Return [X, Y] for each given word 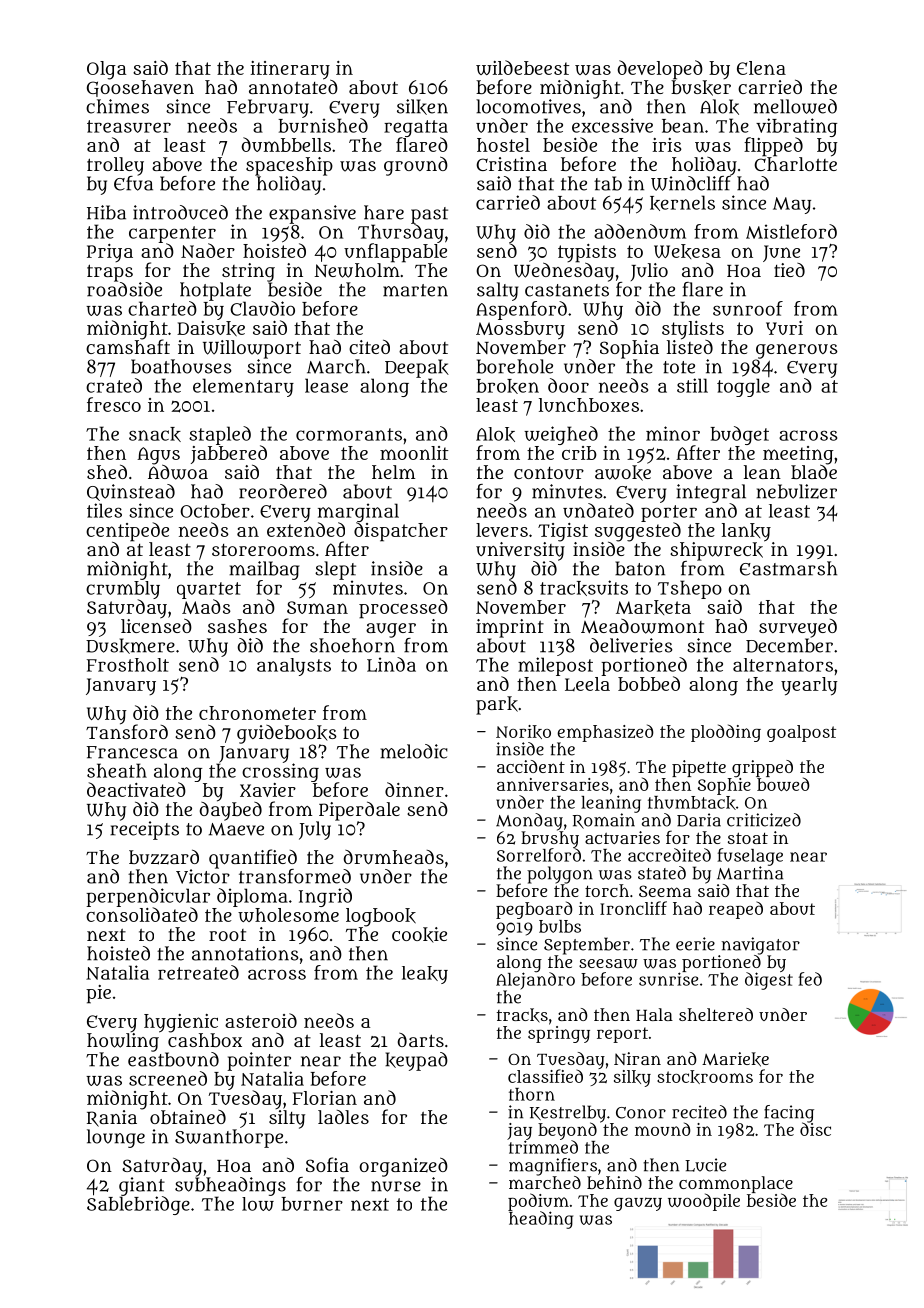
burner [312, 1204]
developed [660, 70]
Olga [106, 70]
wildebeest [523, 67]
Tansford [127, 731]
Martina [750, 873]
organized [403, 1167]
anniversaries [553, 784]
